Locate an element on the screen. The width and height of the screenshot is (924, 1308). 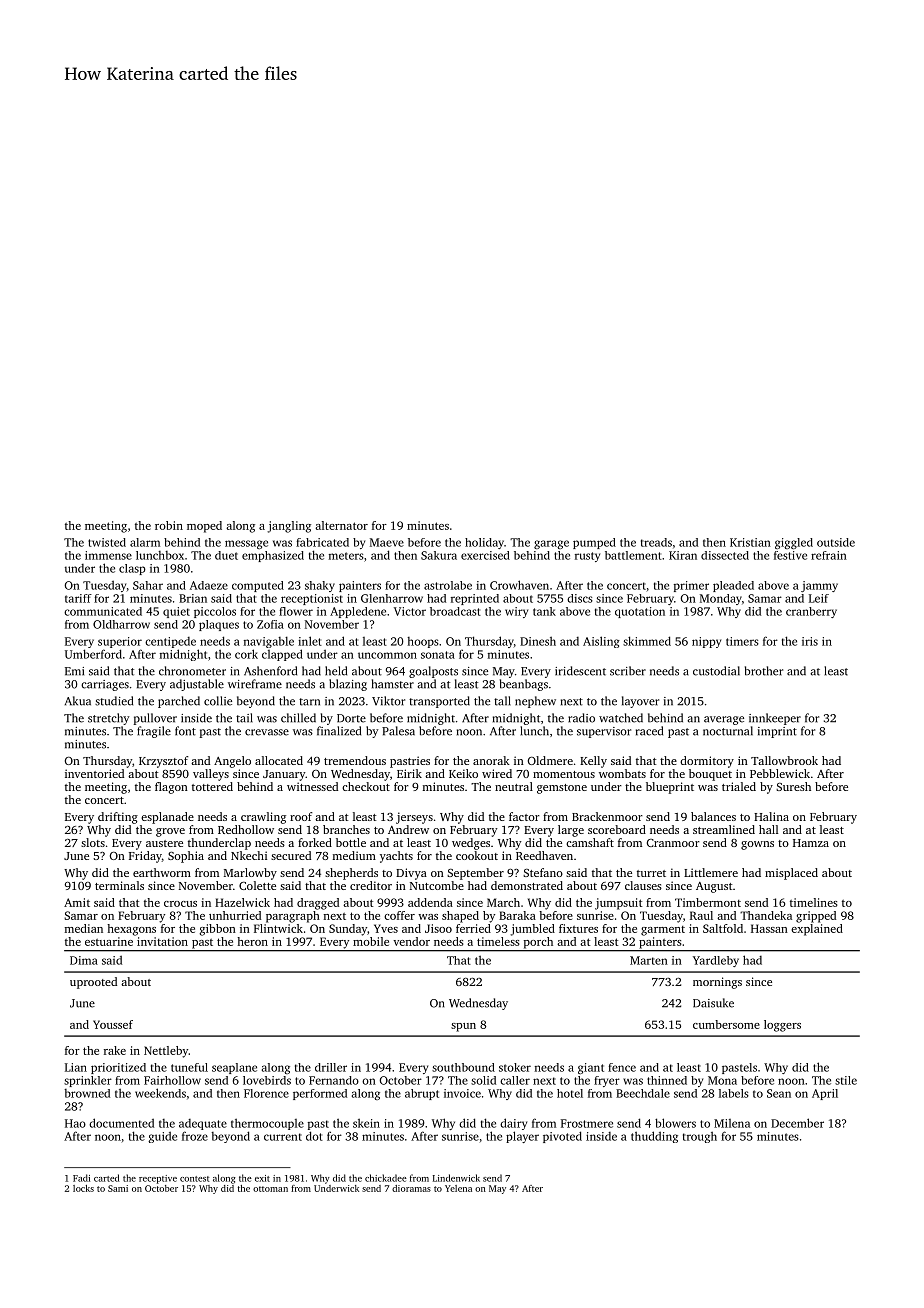
Yelena is located at coordinates (458, 1188).
